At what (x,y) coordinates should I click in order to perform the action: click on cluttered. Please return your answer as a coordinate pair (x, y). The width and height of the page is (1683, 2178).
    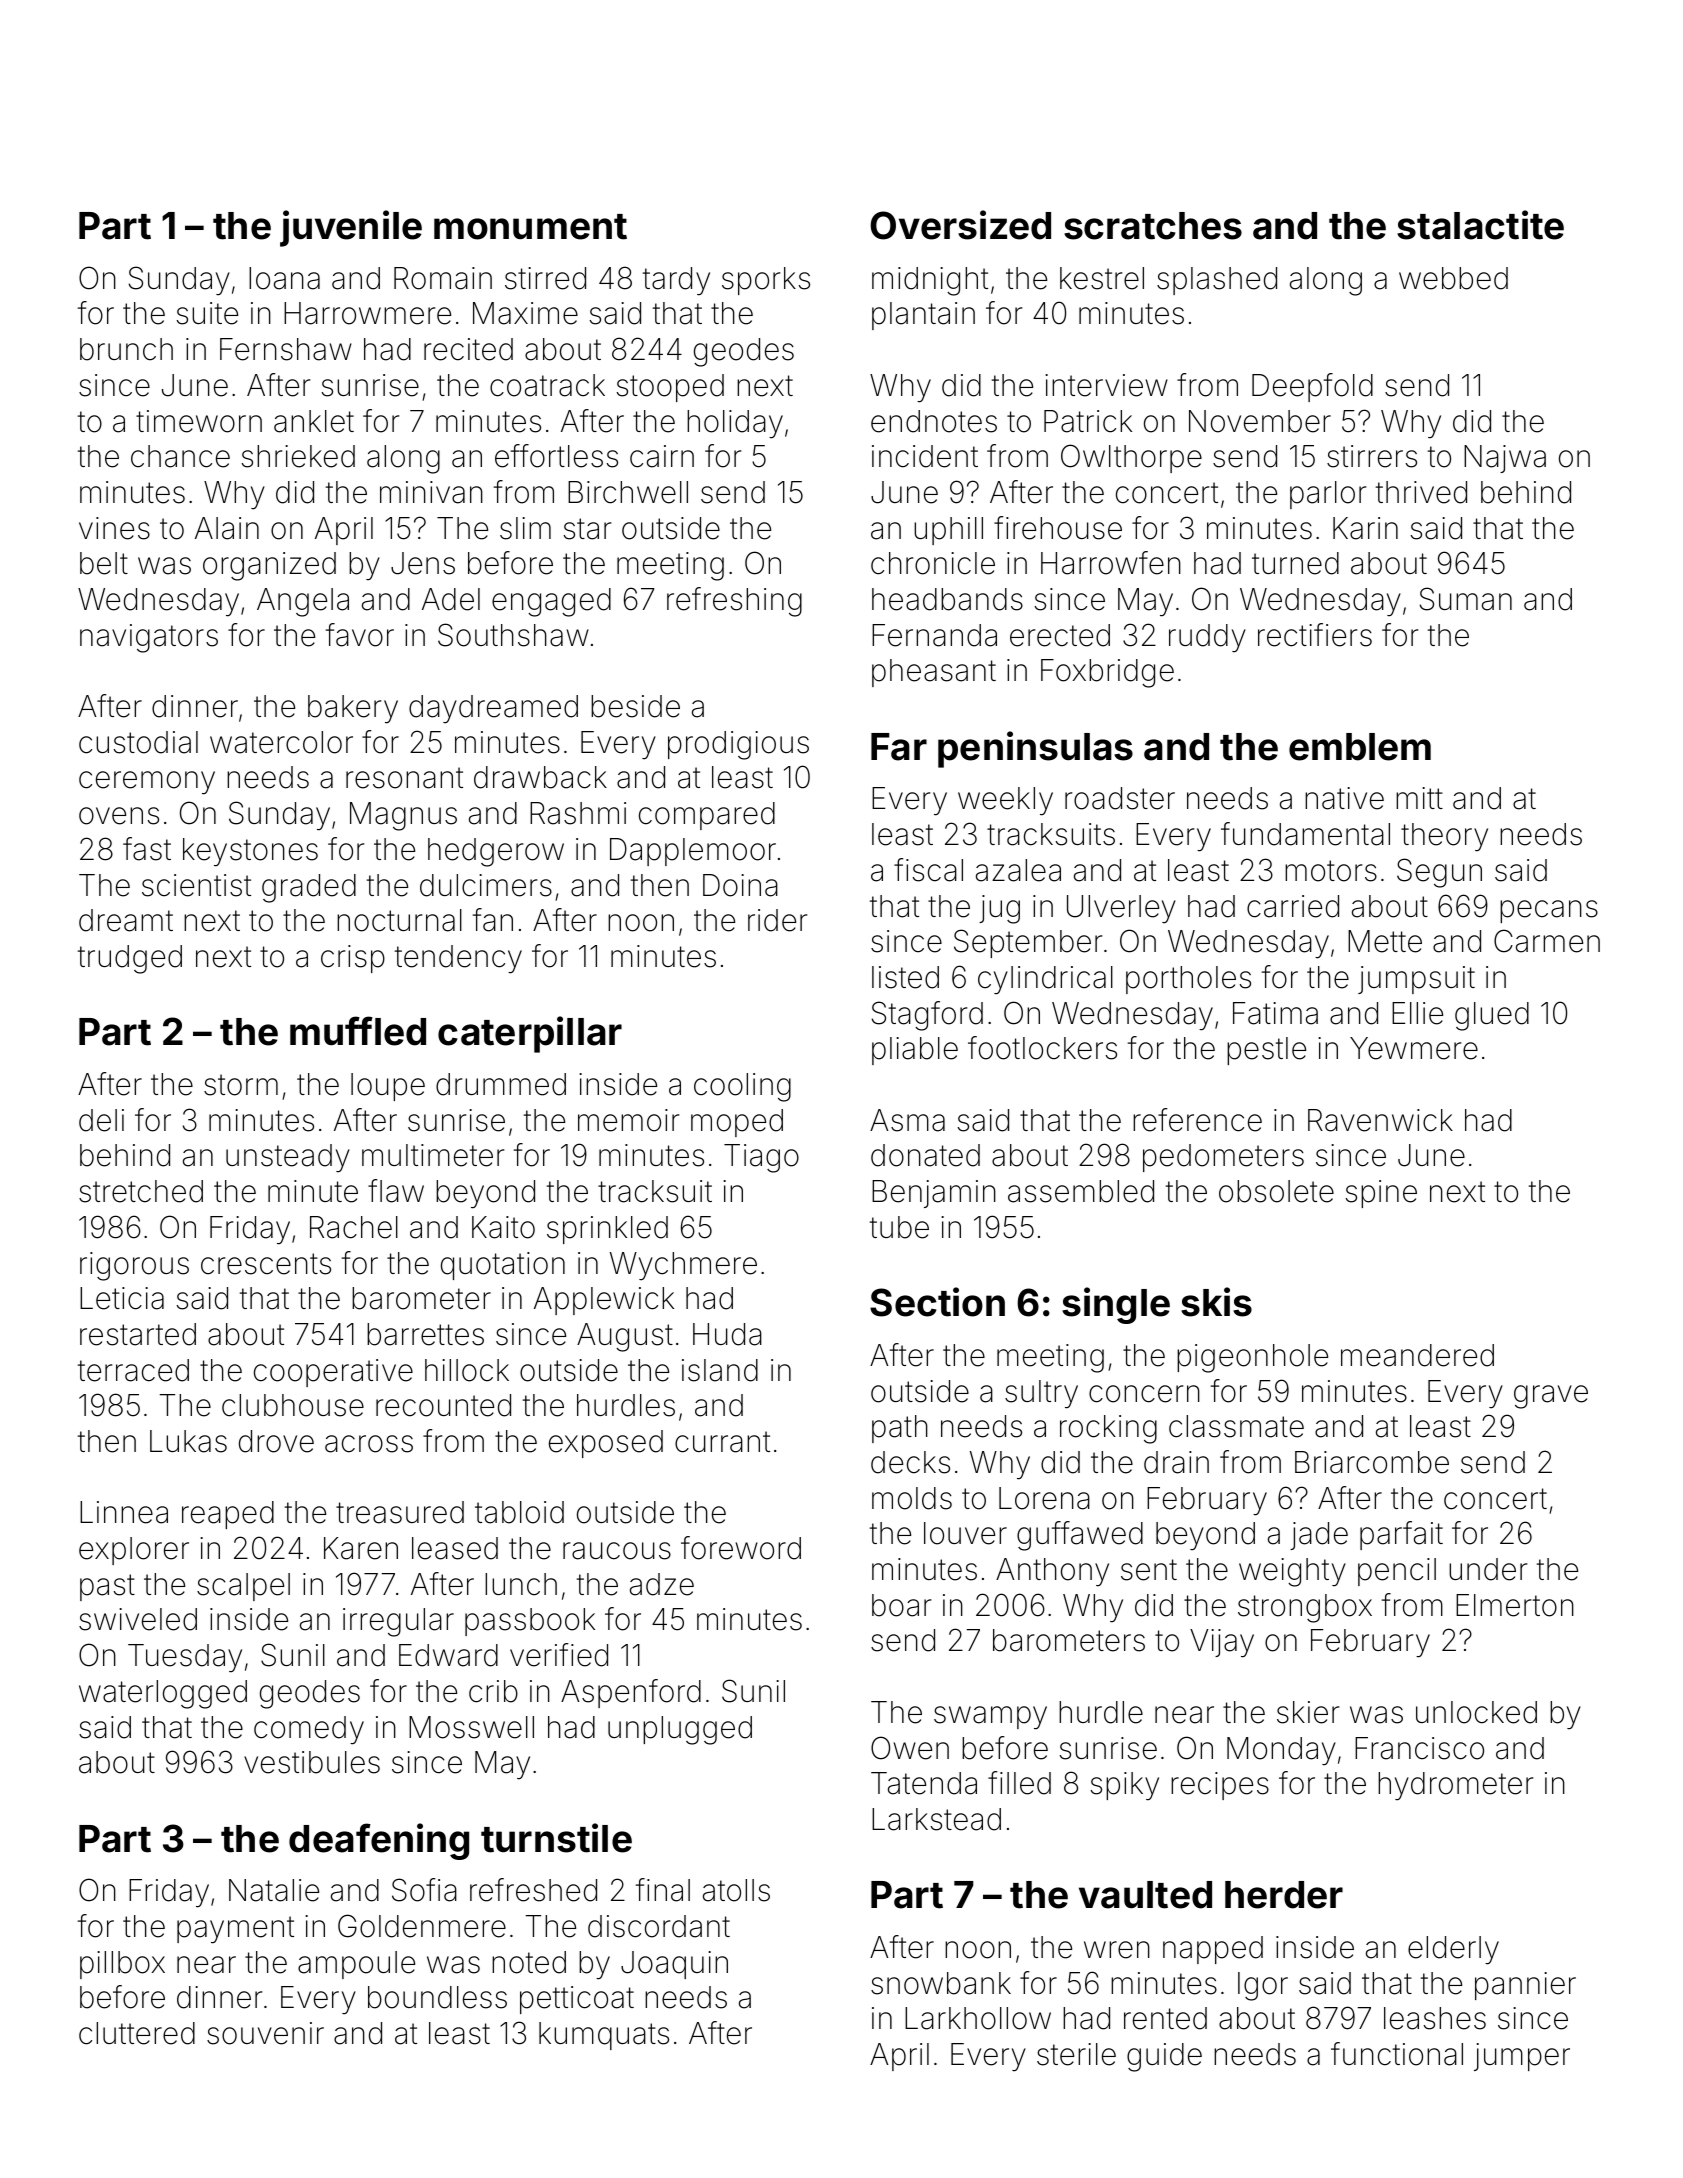
    Looking at the image, I should click on (137, 2033).
